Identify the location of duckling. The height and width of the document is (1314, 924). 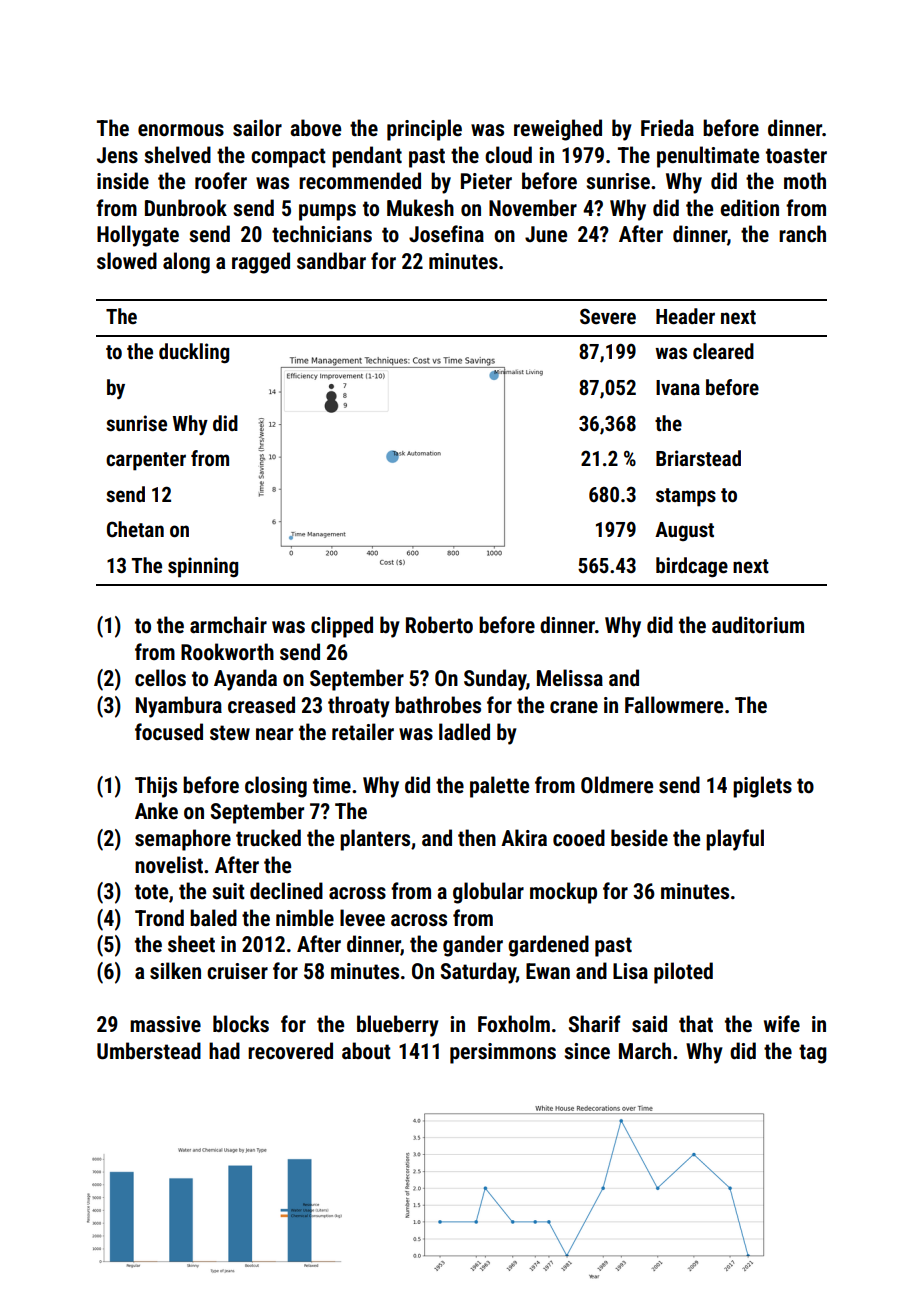
(194, 353).
